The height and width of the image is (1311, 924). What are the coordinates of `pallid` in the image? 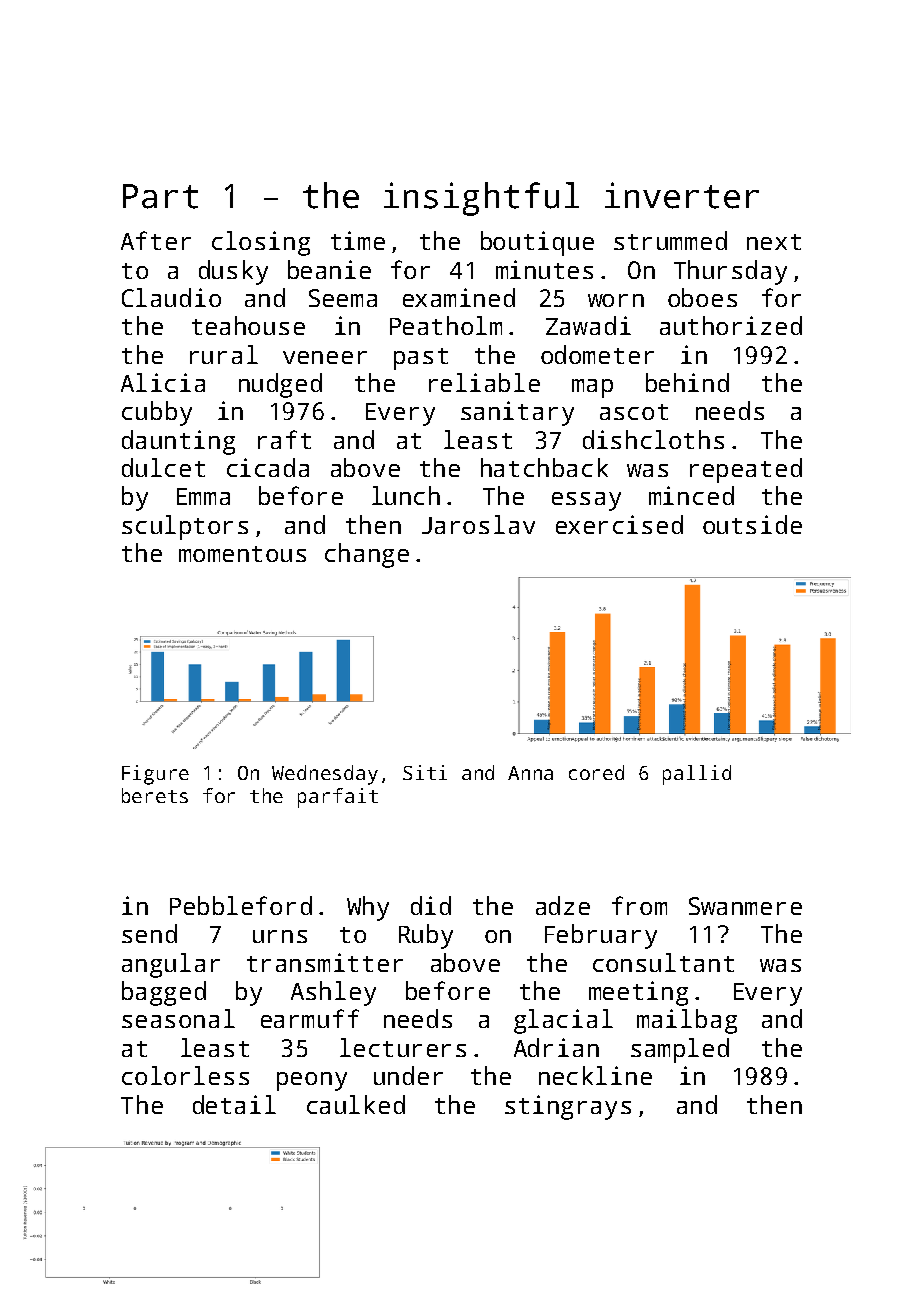 It's located at (697, 775).
